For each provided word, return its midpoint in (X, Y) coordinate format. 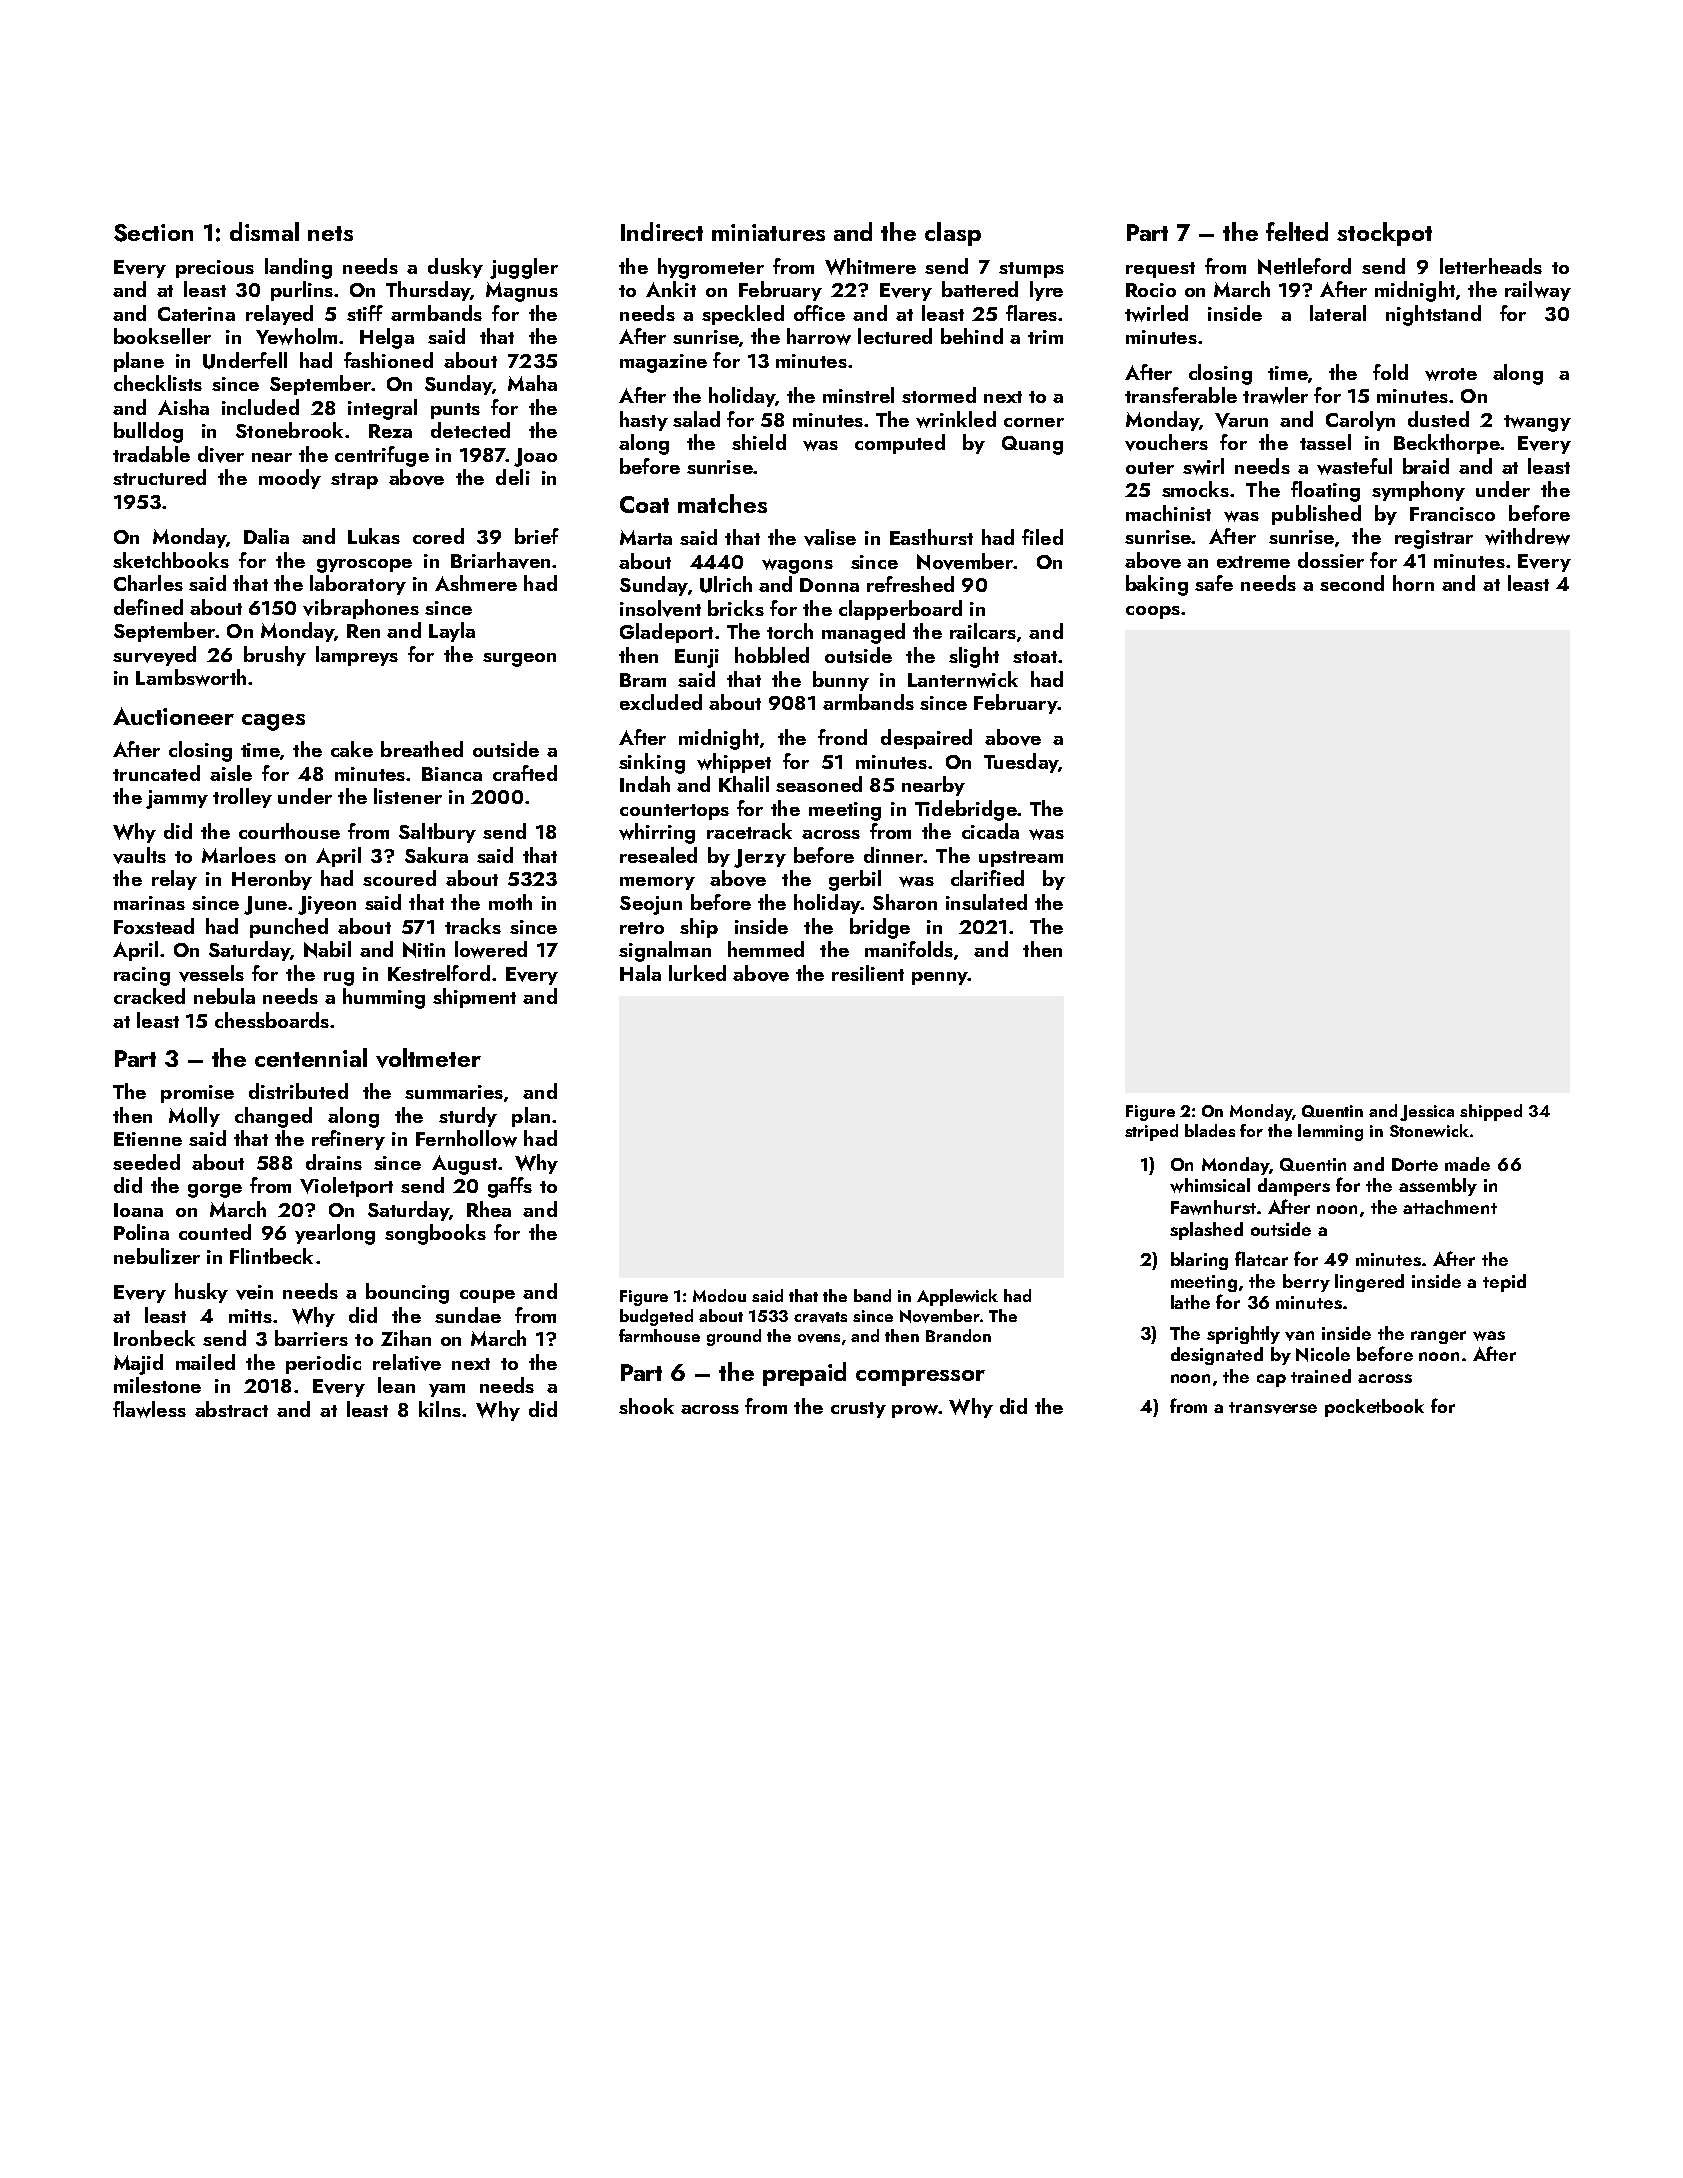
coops (1153, 612)
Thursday (428, 291)
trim (1045, 337)
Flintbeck (271, 1256)
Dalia (266, 536)
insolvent (660, 608)
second (1352, 583)
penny (940, 978)
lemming (1330, 1132)
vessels (211, 973)
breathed (422, 749)
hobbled (772, 655)
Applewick (957, 1297)
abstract (231, 1409)
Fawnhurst (1213, 1207)
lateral (1338, 313)
